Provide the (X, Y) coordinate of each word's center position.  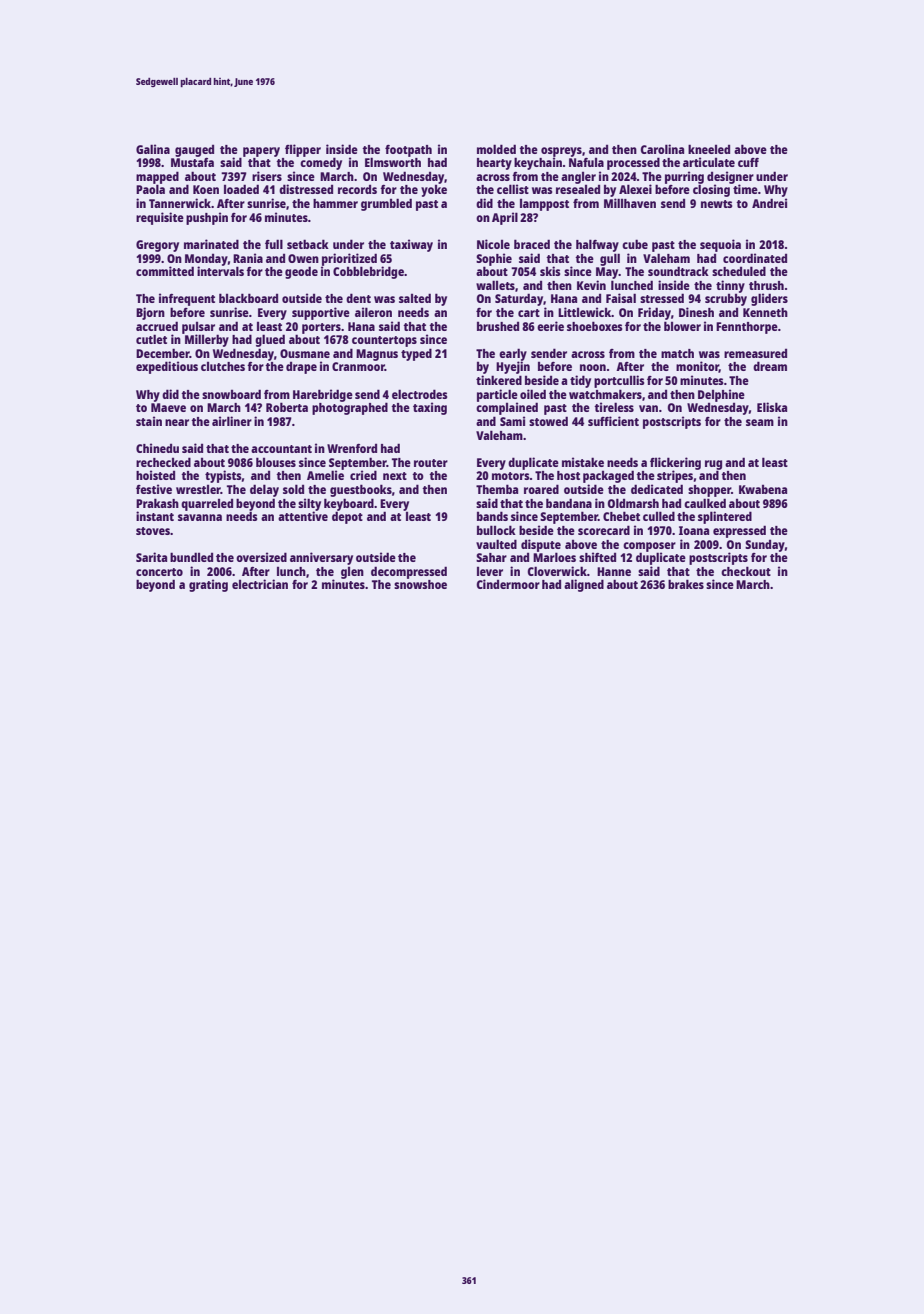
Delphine (721, 395)
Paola (150, 189)
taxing (430, 408)
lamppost (544, 205)
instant (155, 516)
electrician (260, 584)
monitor (697, 367)
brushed (498, 326)
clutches (223, 366)
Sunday (765, 546)
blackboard (248, 298)
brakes (686, 584)
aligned (584, 585)
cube (635, 244)
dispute (541, 545)
